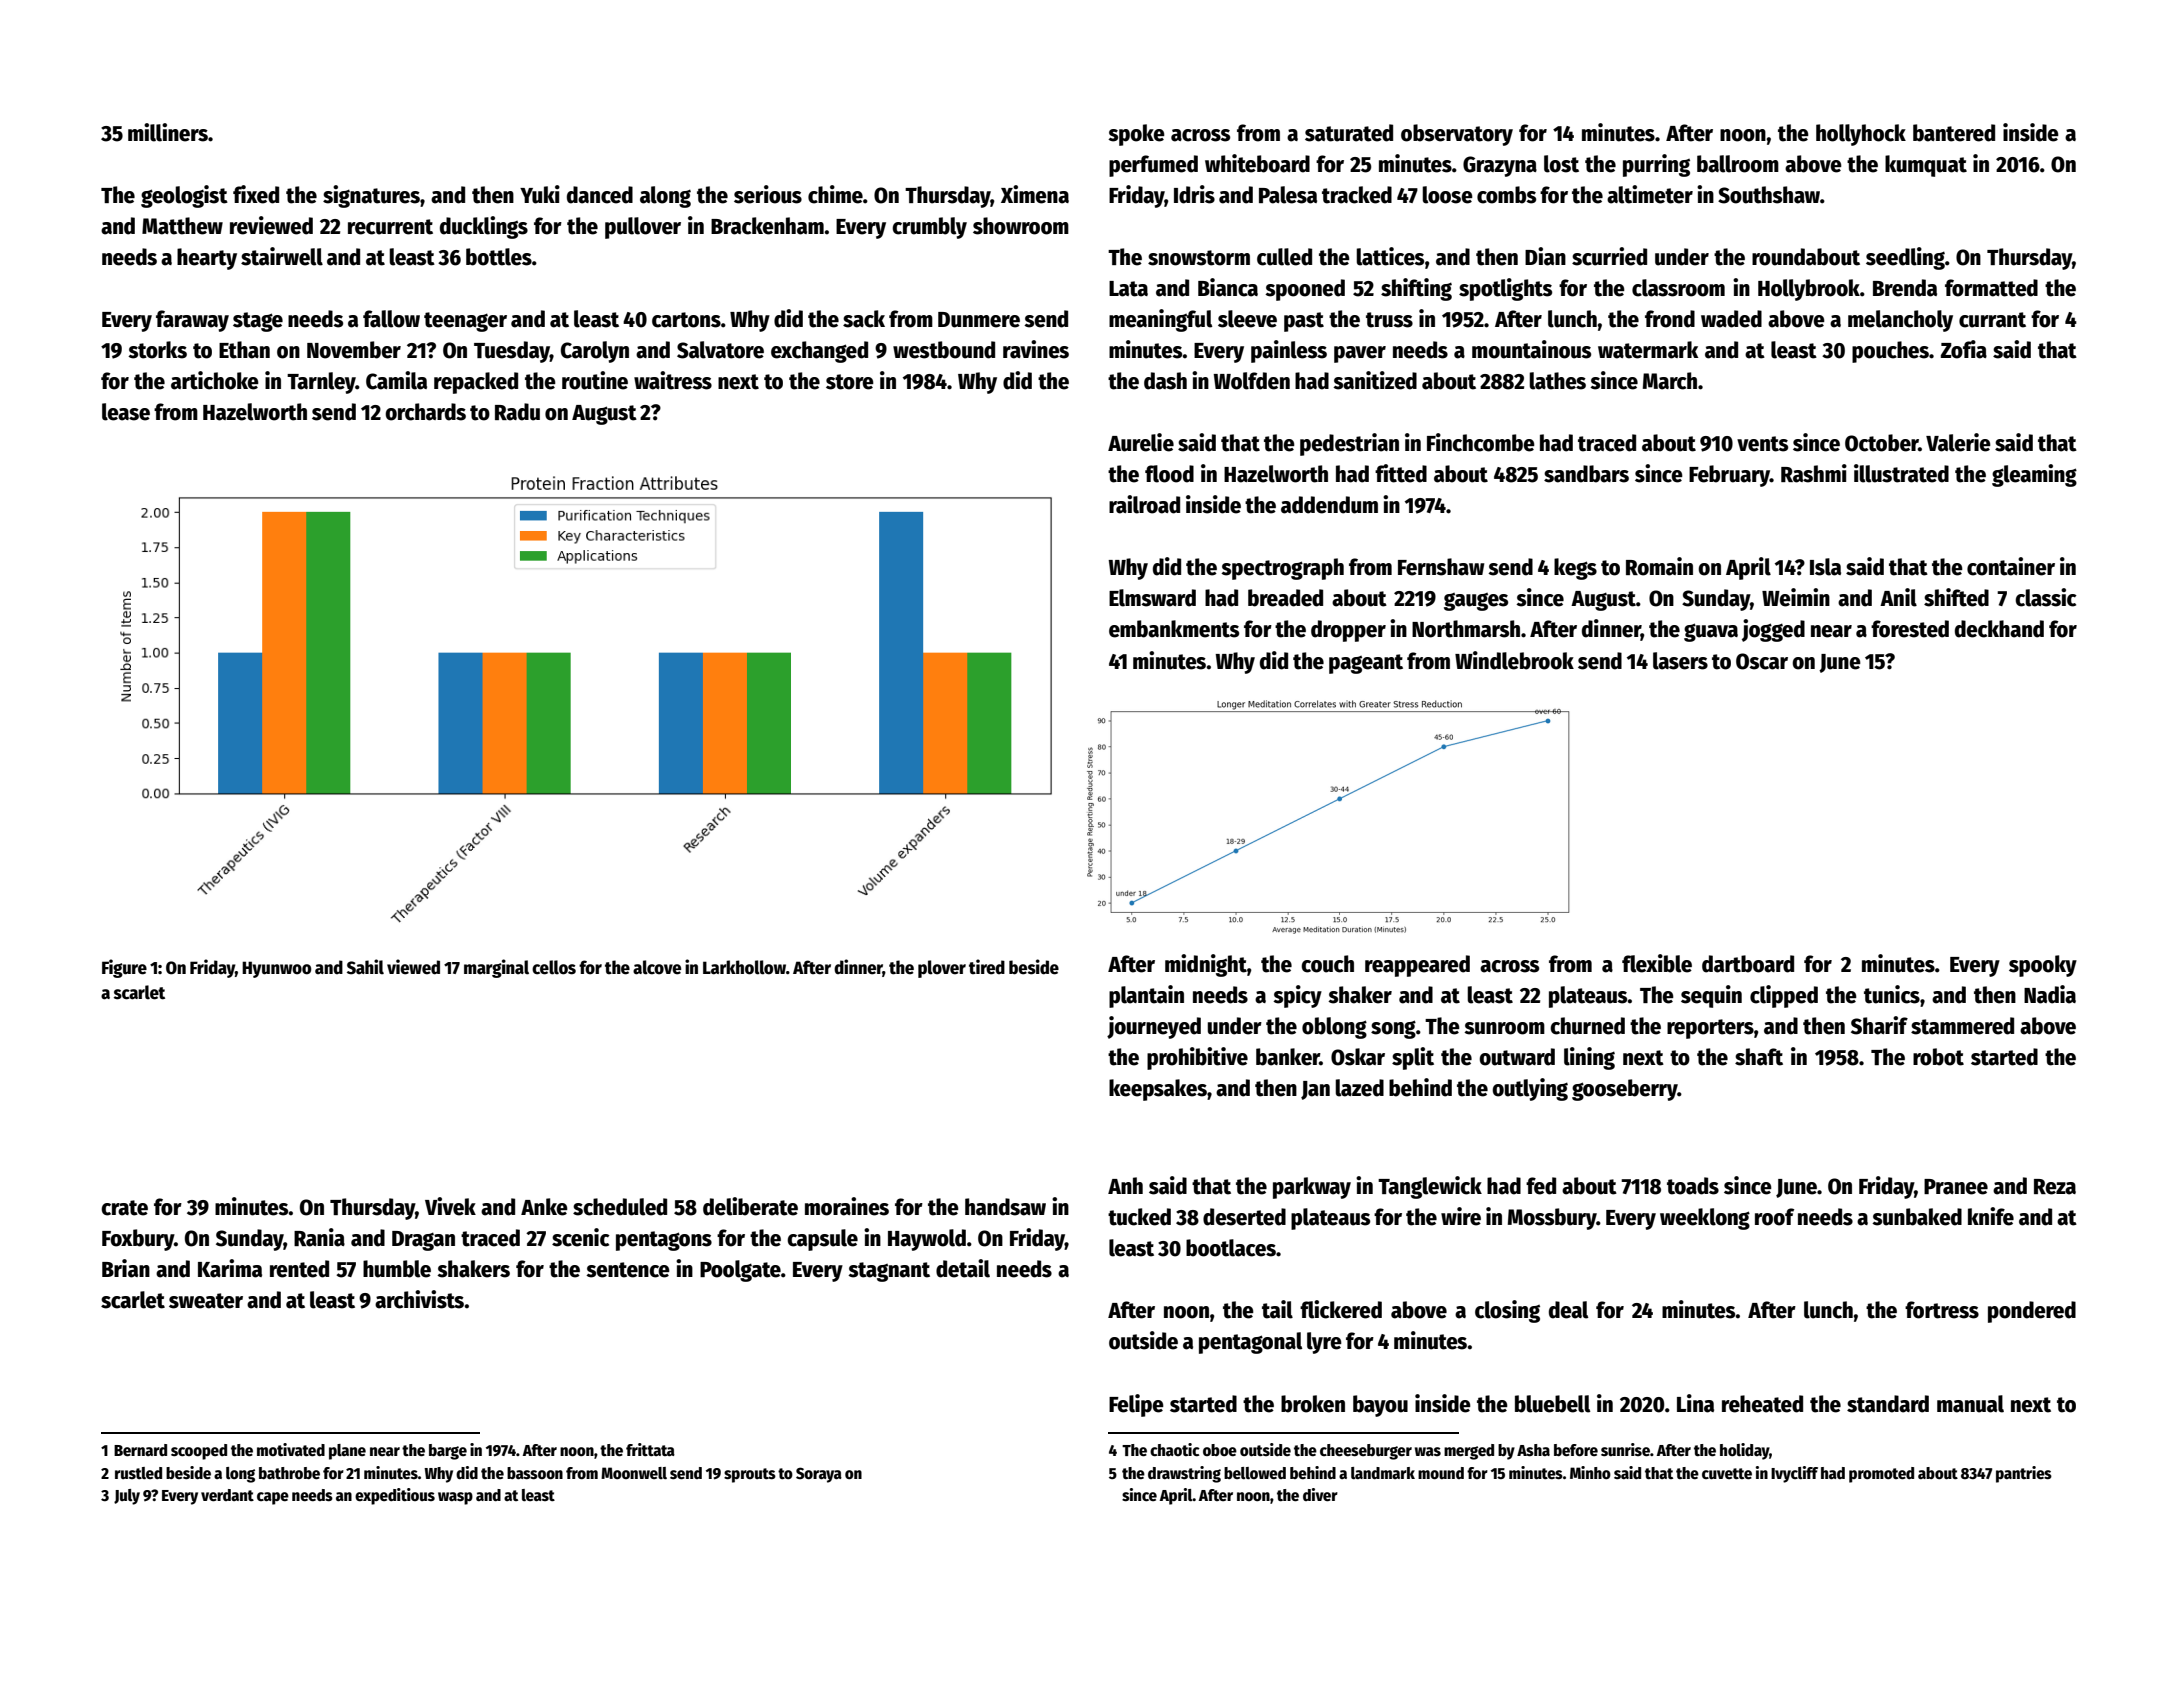 This page has height=1683, width=2178. I want to click on promoted, so click(1881, 1475).
